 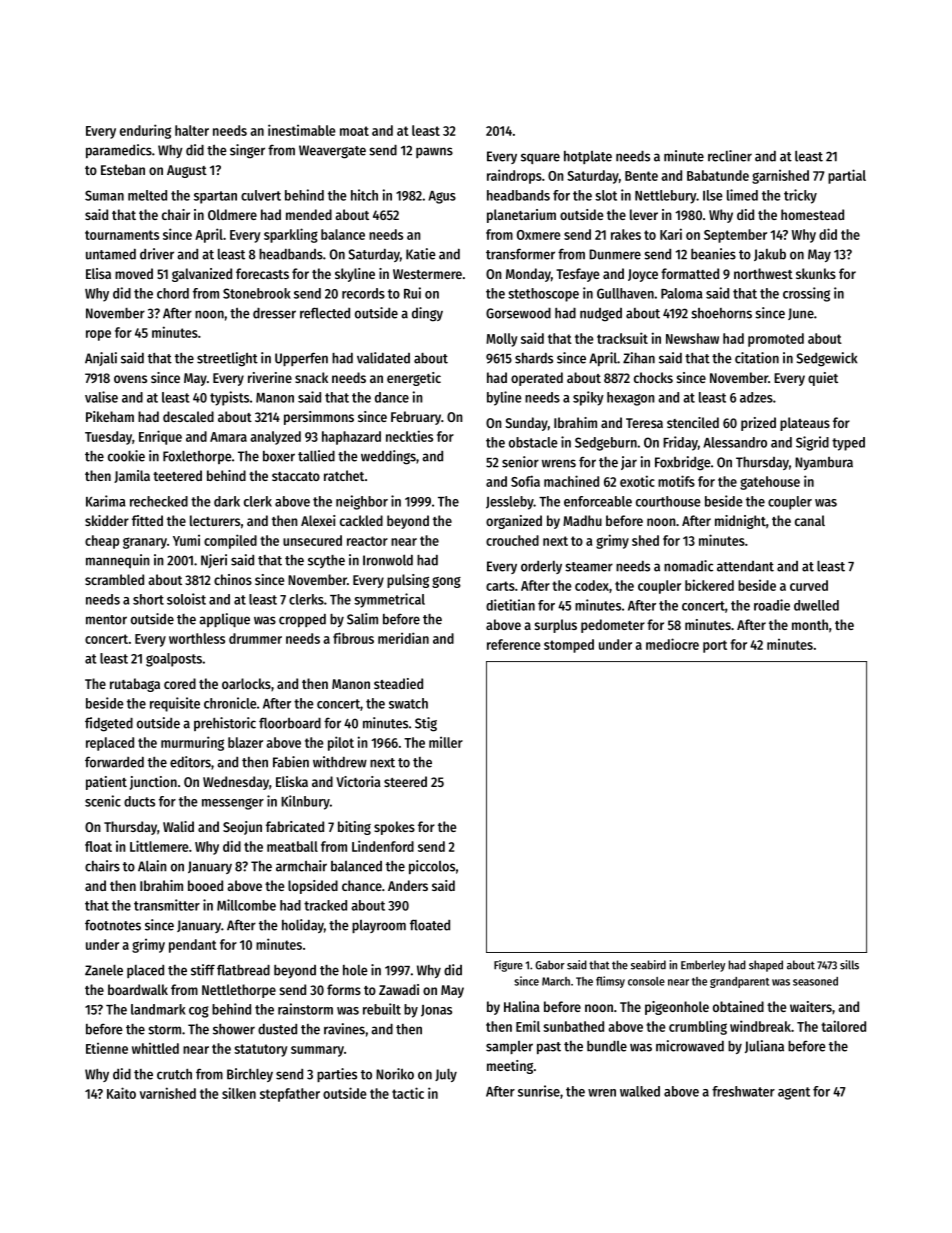 What do you see at coordinates (715, 646) in the screenshot?
I see `port` at bounding box center [715, 646].
